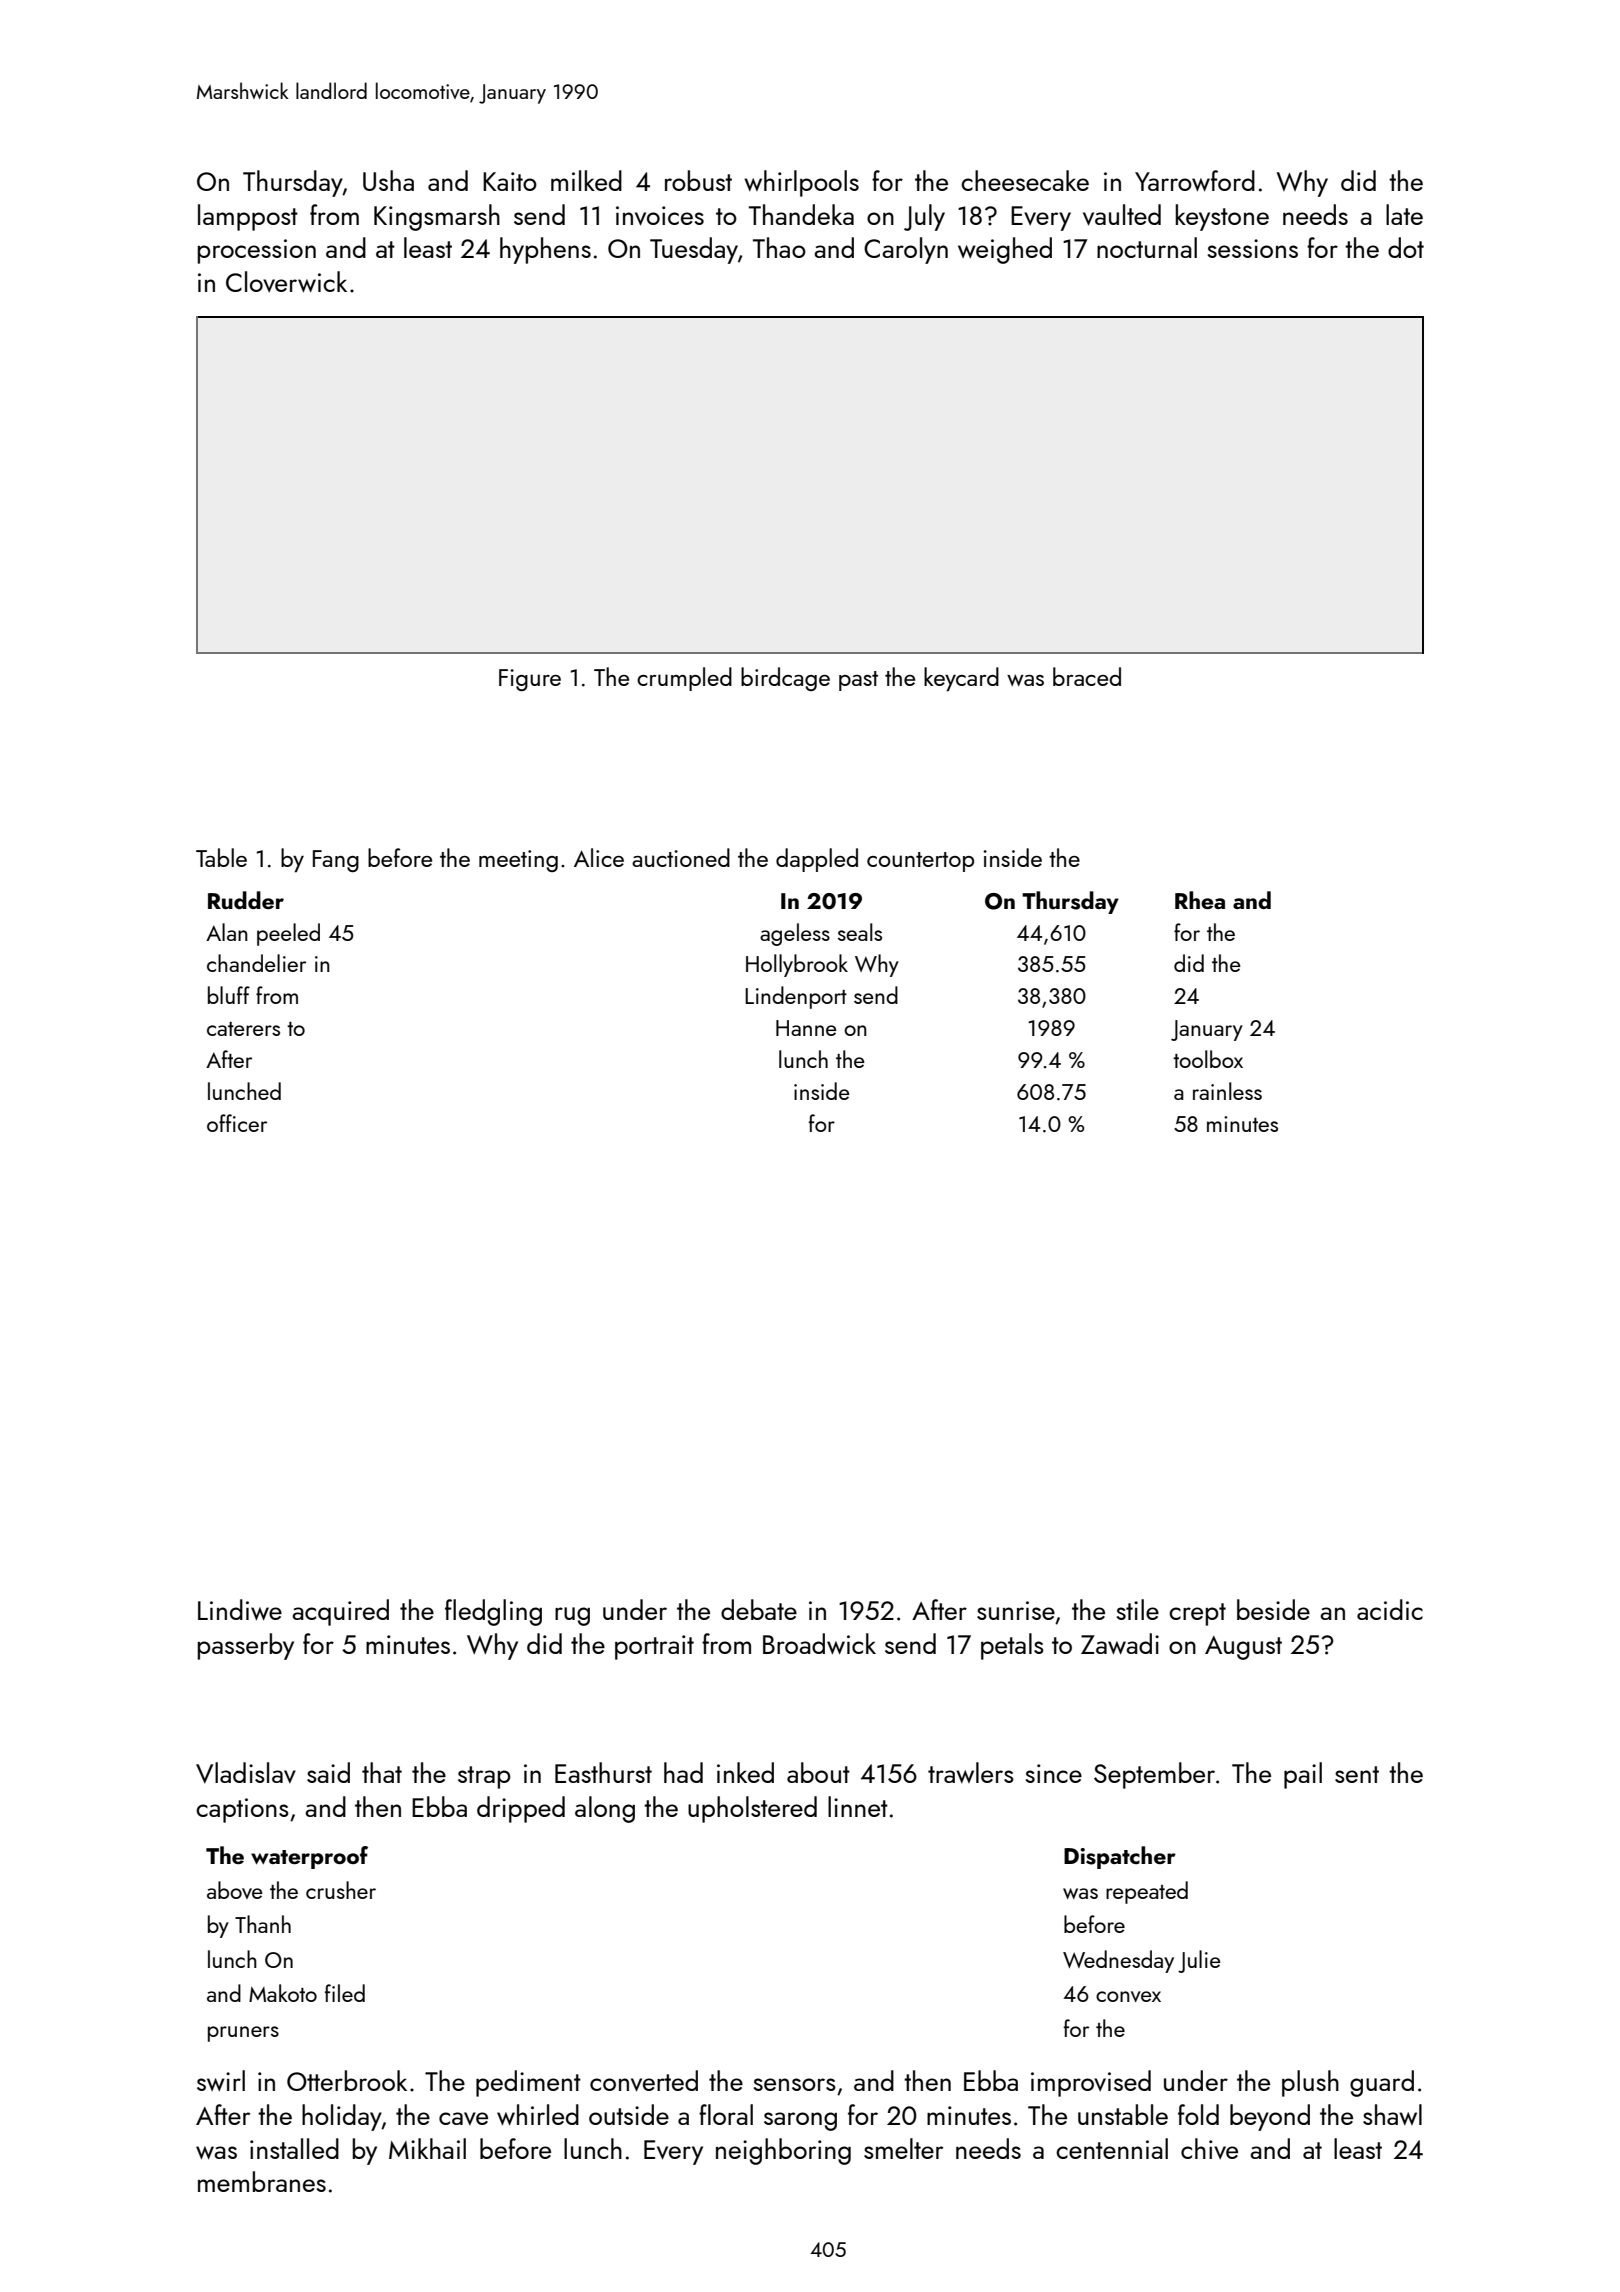  Describe the element at coordinates (336, 861) in the screenshot. I see `Fang` at that location.
